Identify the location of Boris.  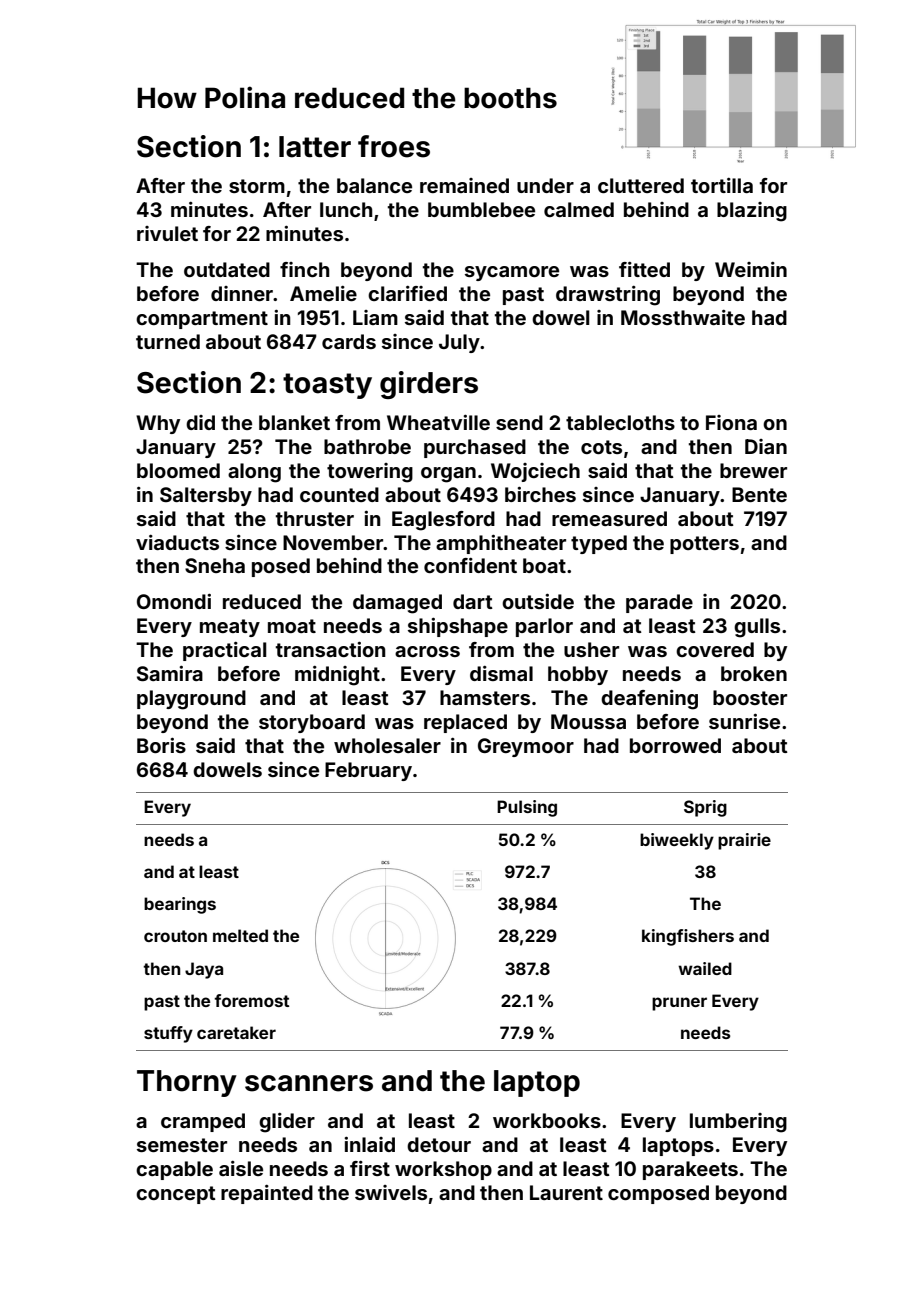
(161, 745).
